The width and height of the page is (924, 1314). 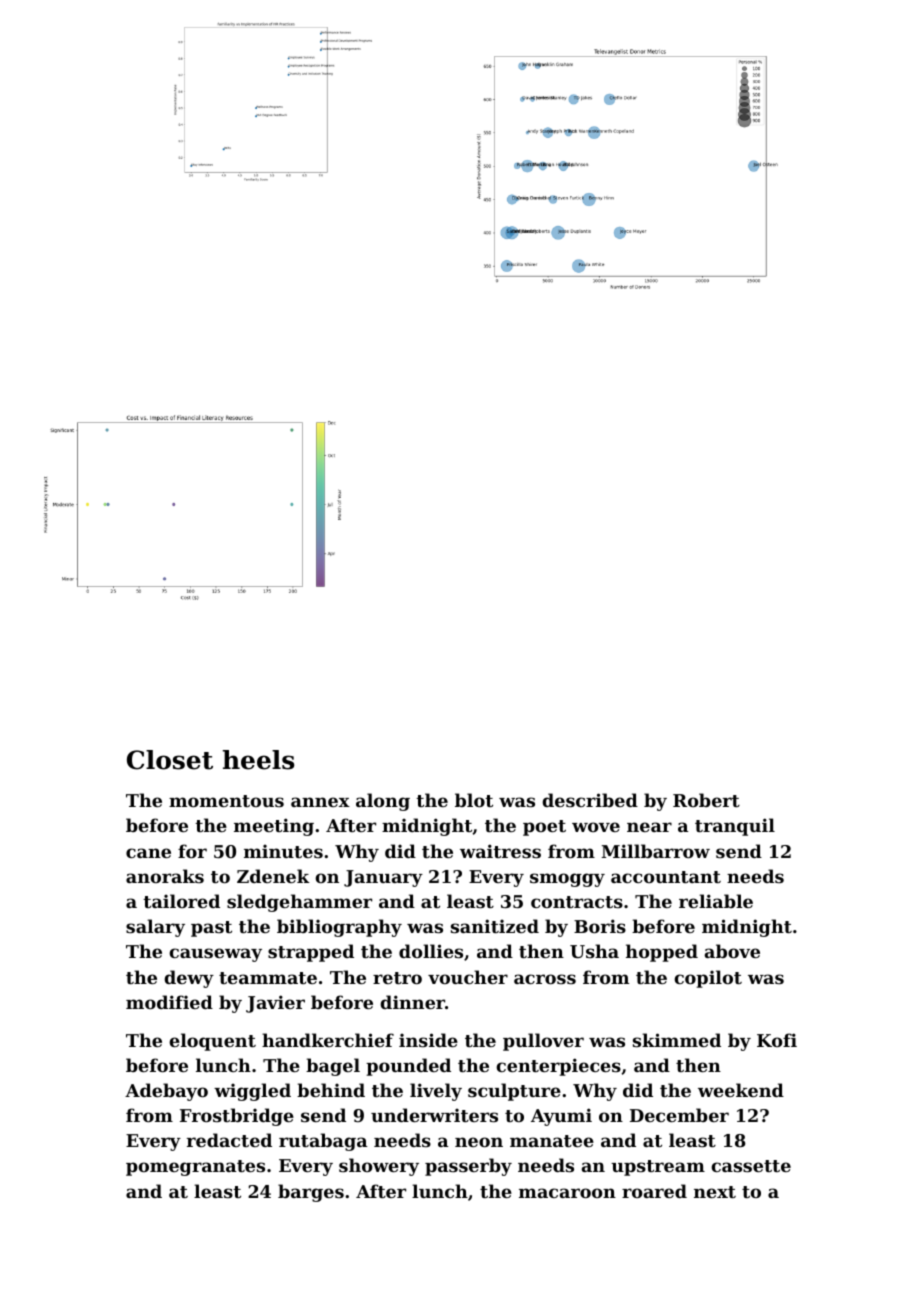 I want to click on inside, so click(x=428, y=1040).
